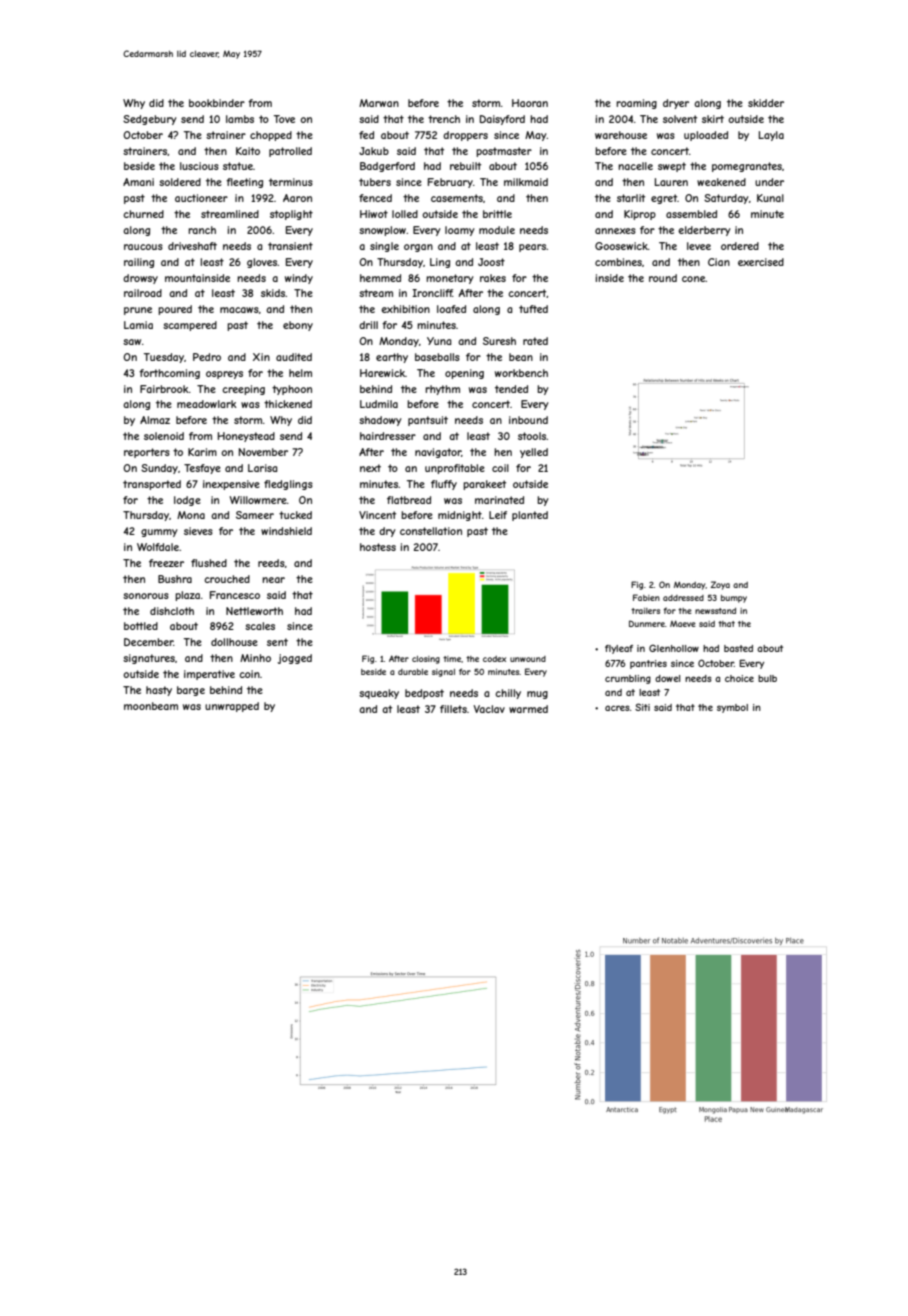 This screenshot has width=908, height=1316. What do you see at coordinates (379, 694) in the screenshot?
I see `squeaky` at bounding box center [379, 694].
